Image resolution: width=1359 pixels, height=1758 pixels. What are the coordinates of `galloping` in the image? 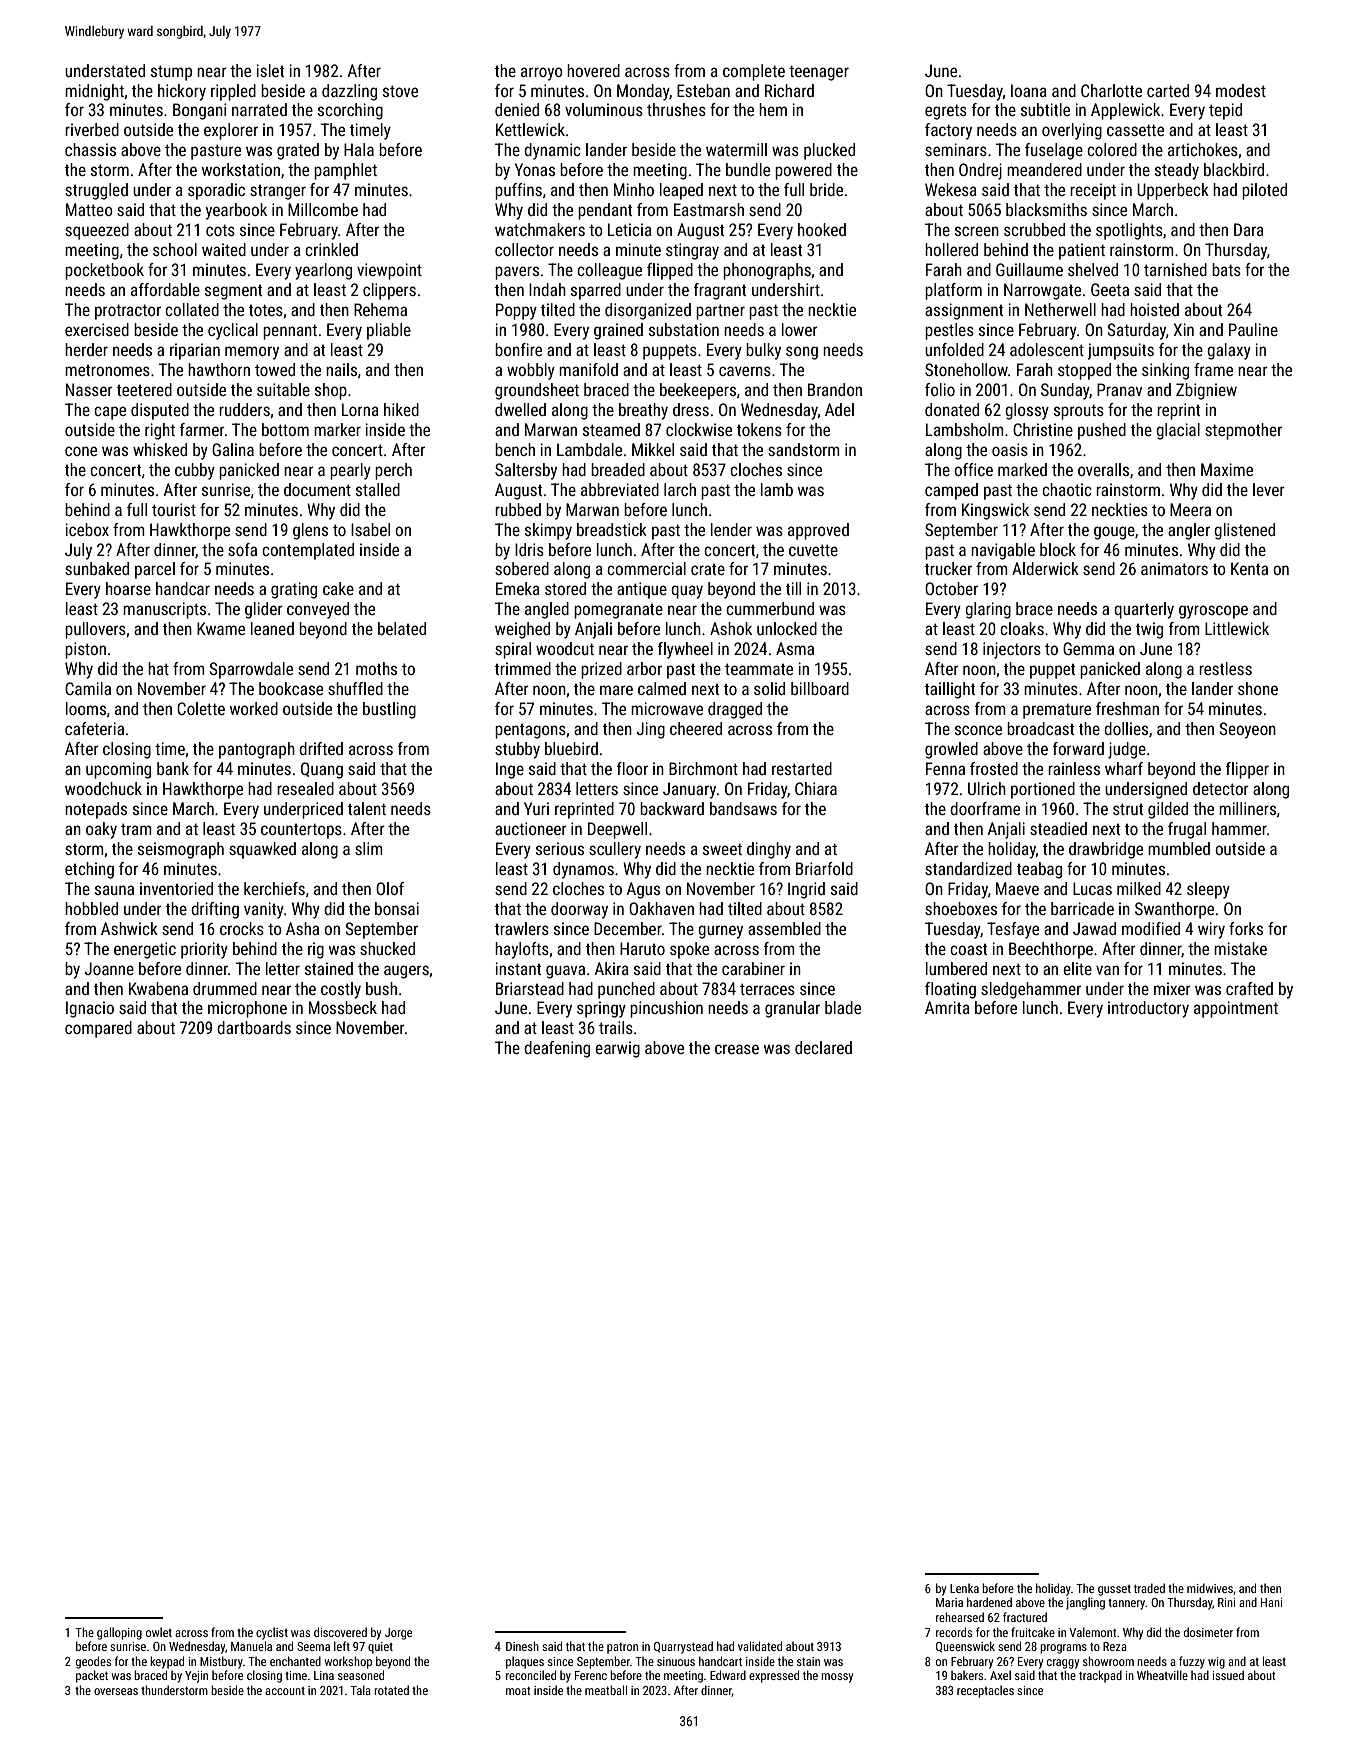 It's located at (119, 1633).
